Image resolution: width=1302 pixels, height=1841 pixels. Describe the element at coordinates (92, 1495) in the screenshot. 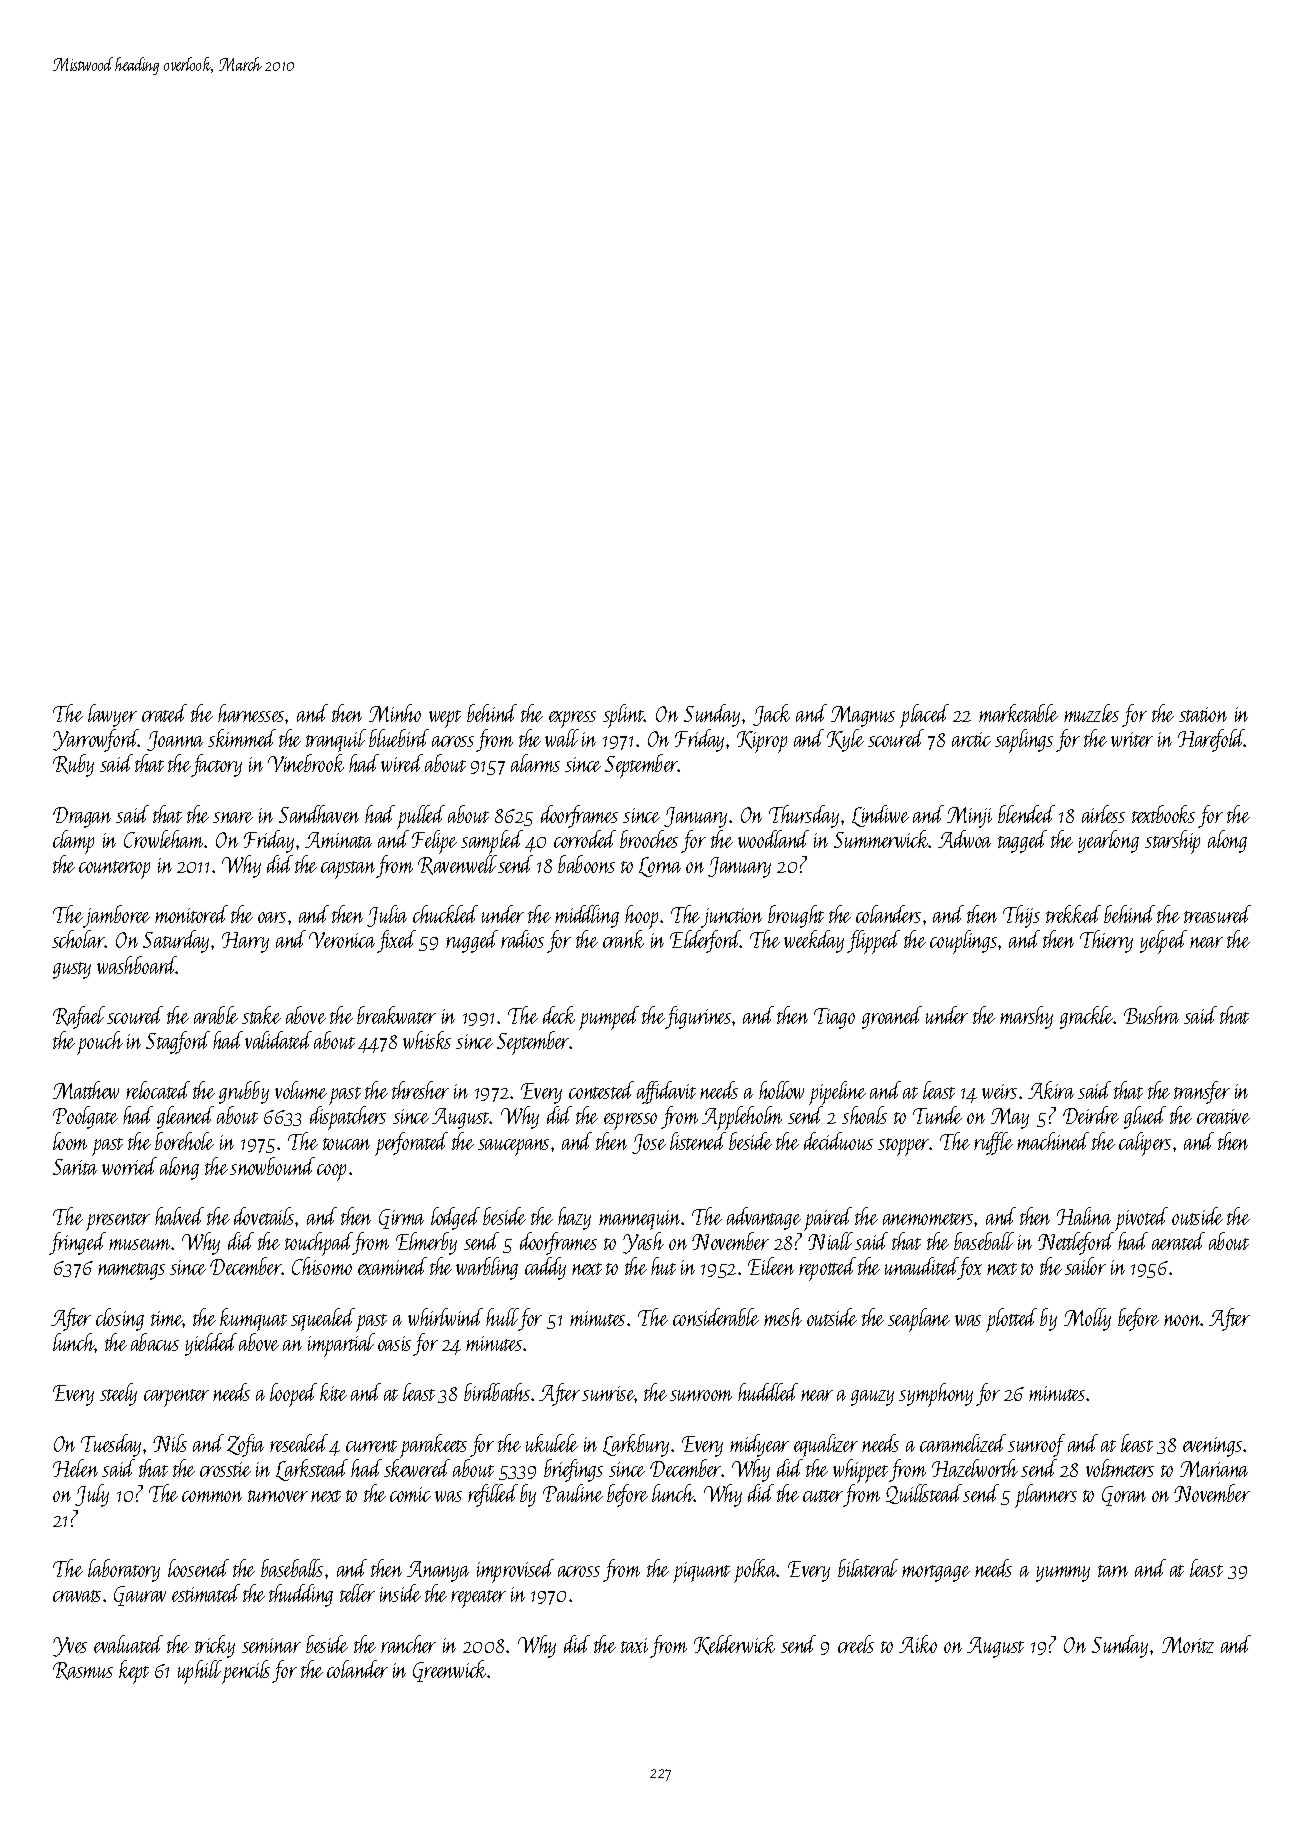

I see `July` at that location.
